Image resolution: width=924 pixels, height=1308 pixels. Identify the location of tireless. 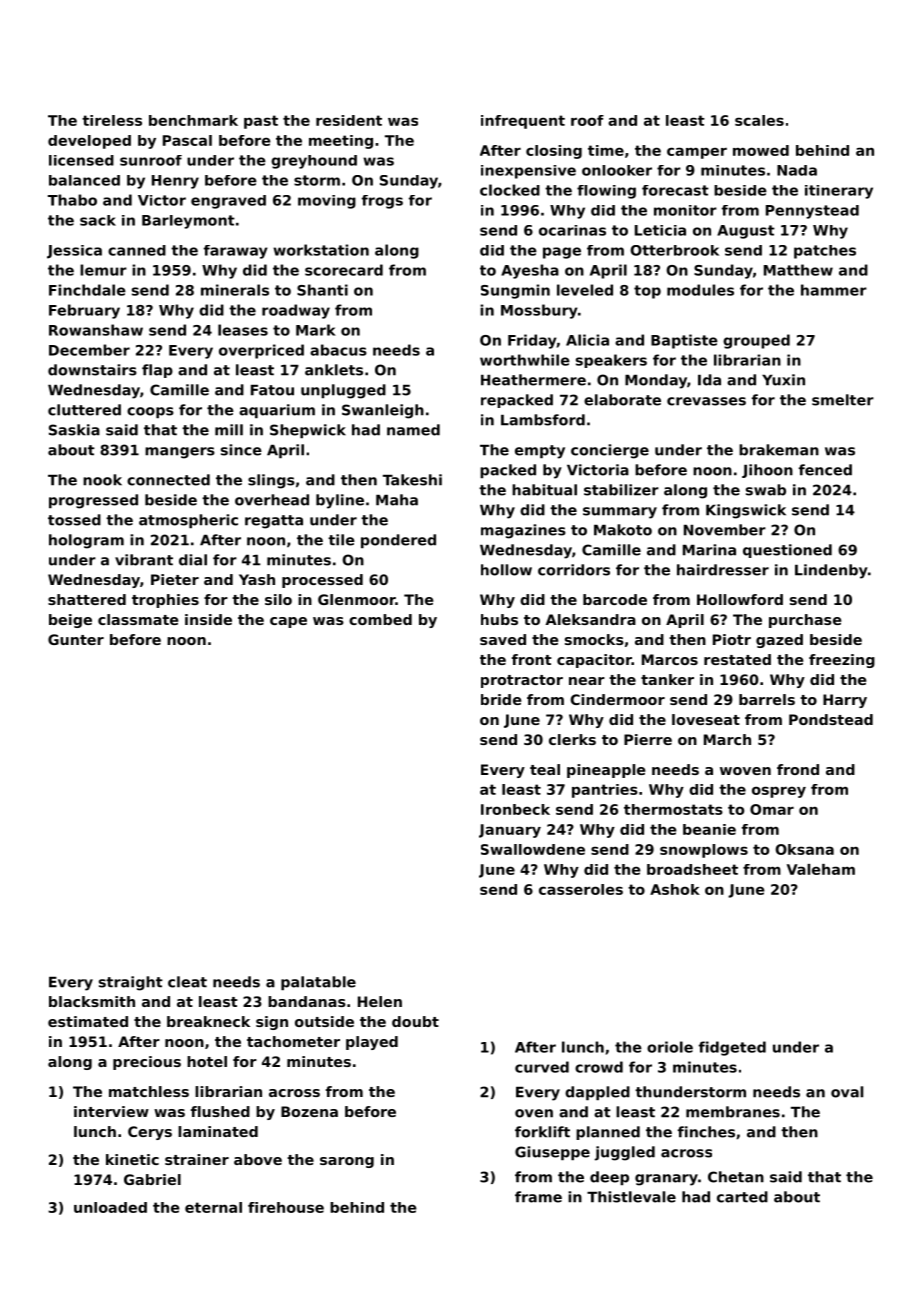
(112, 120).
